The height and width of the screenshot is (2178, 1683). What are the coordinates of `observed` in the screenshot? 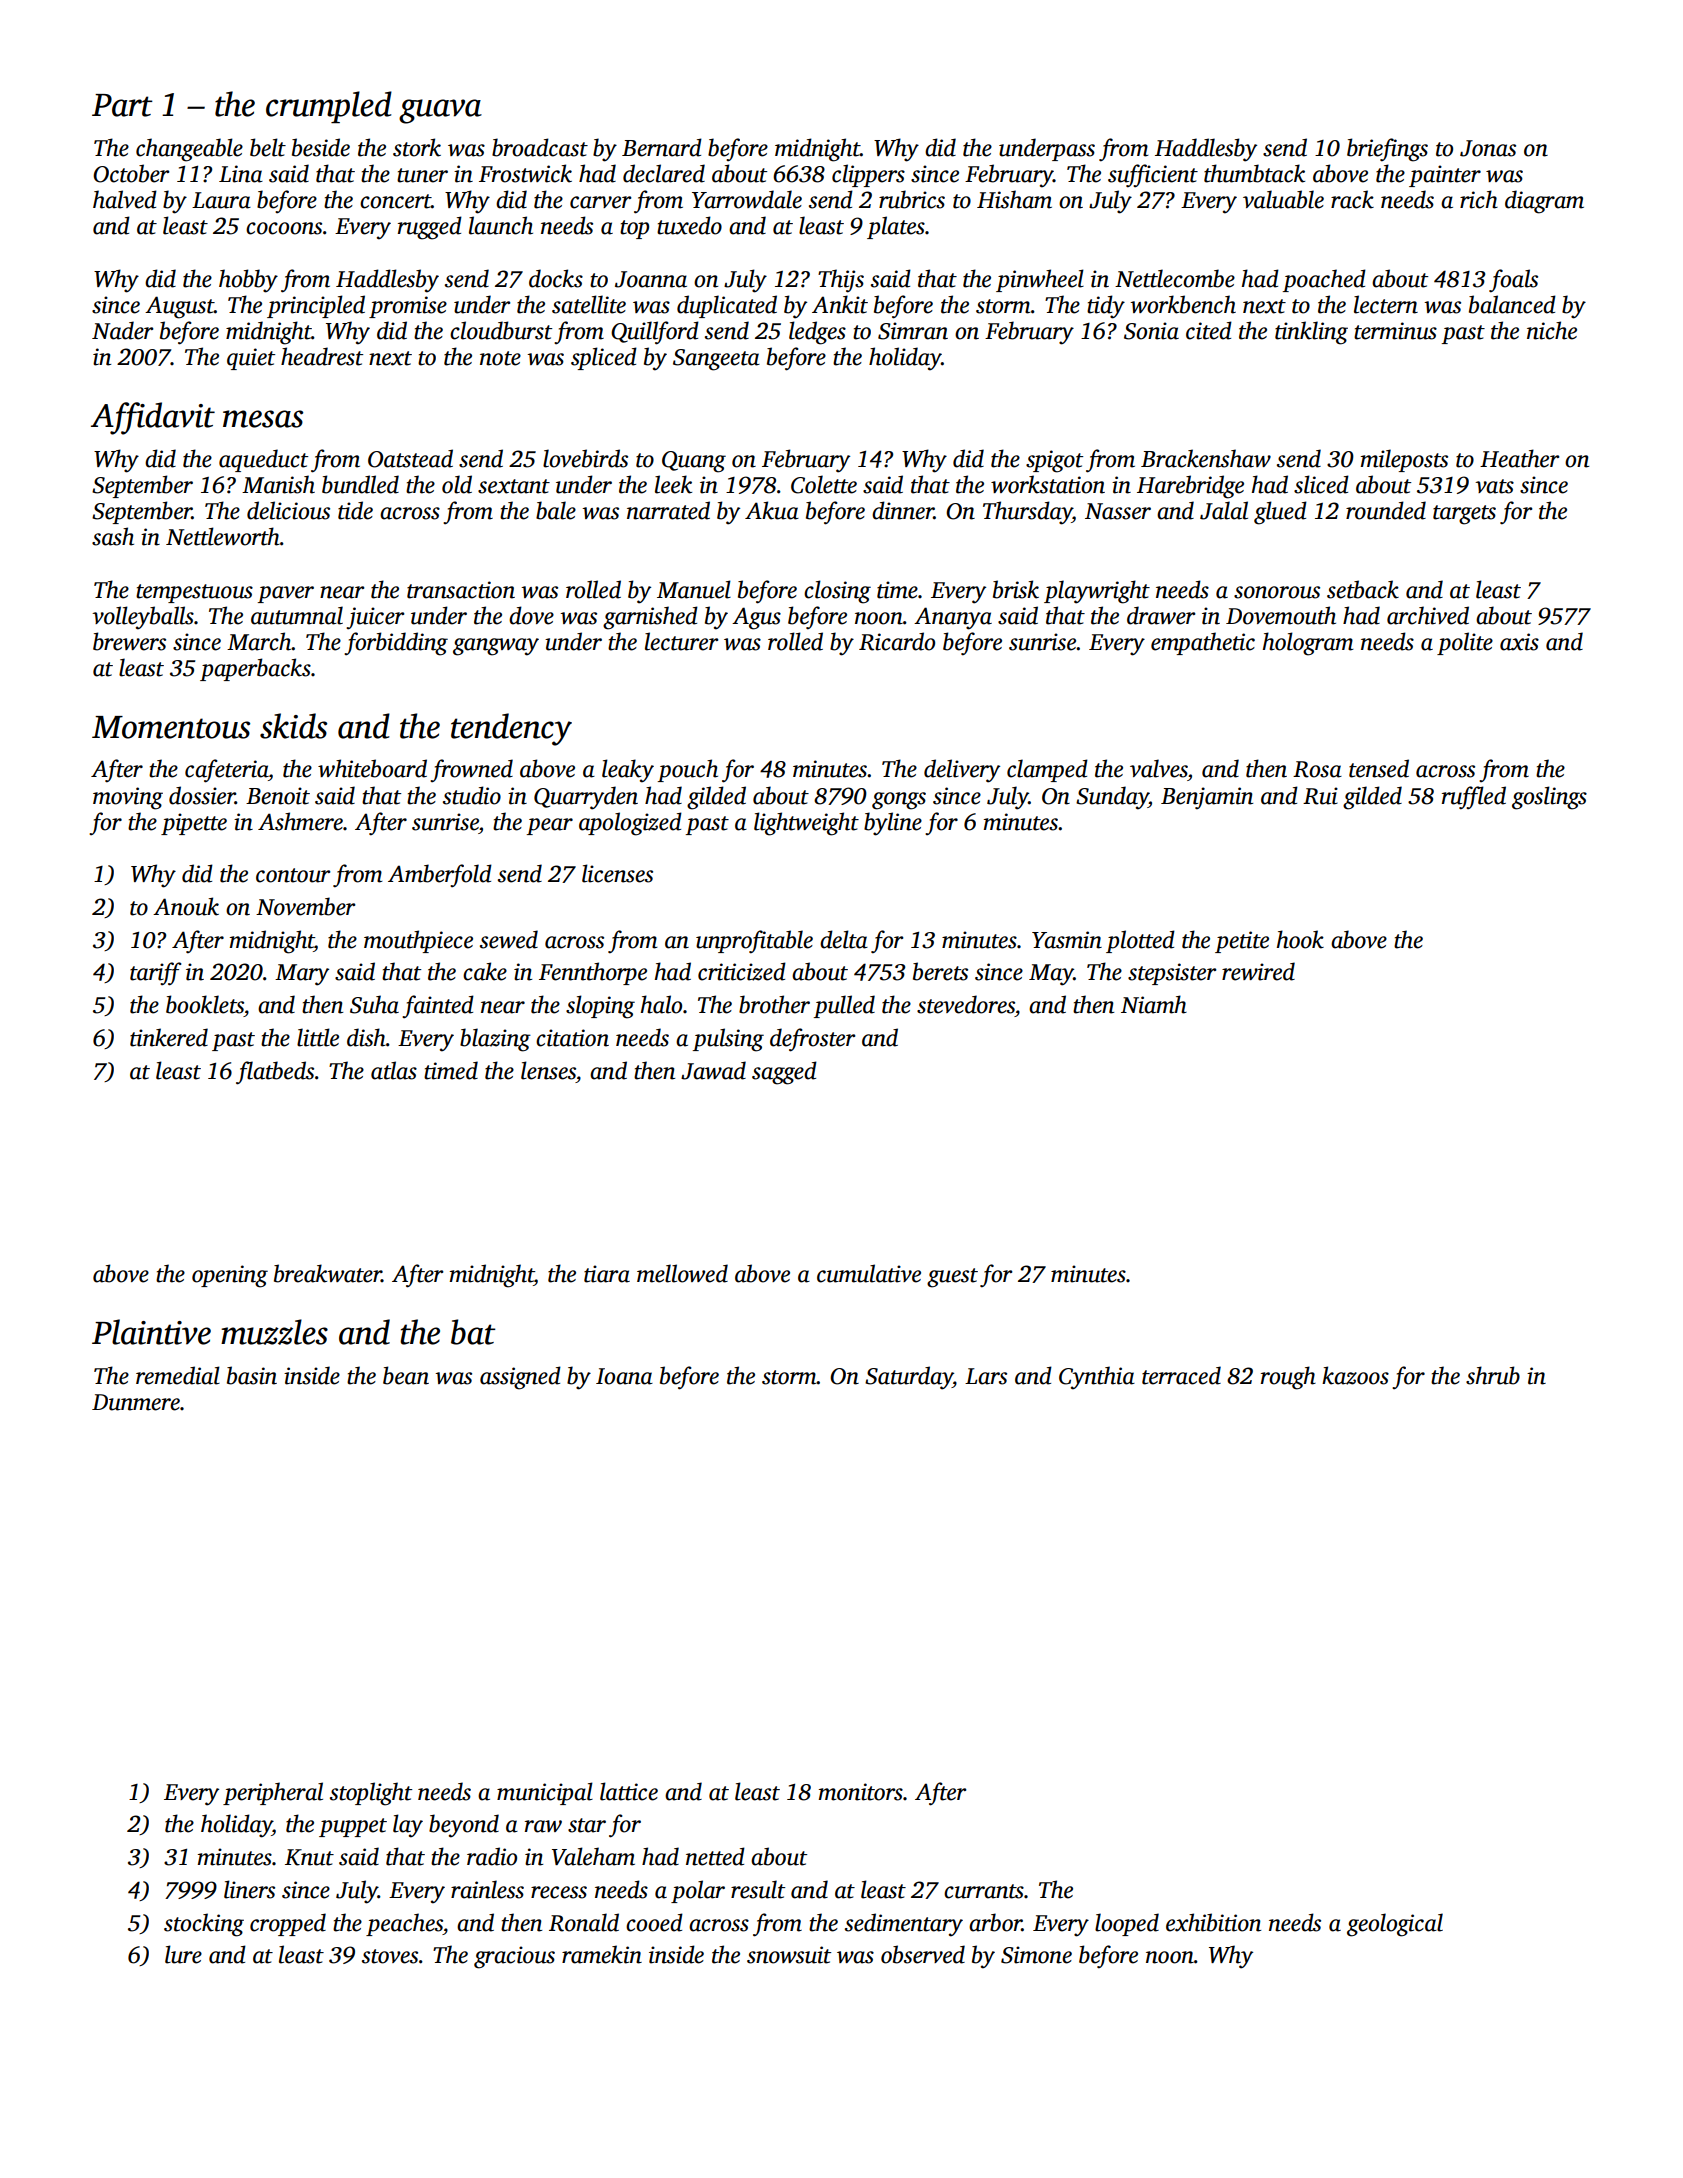 It's located at (923, 1954).
